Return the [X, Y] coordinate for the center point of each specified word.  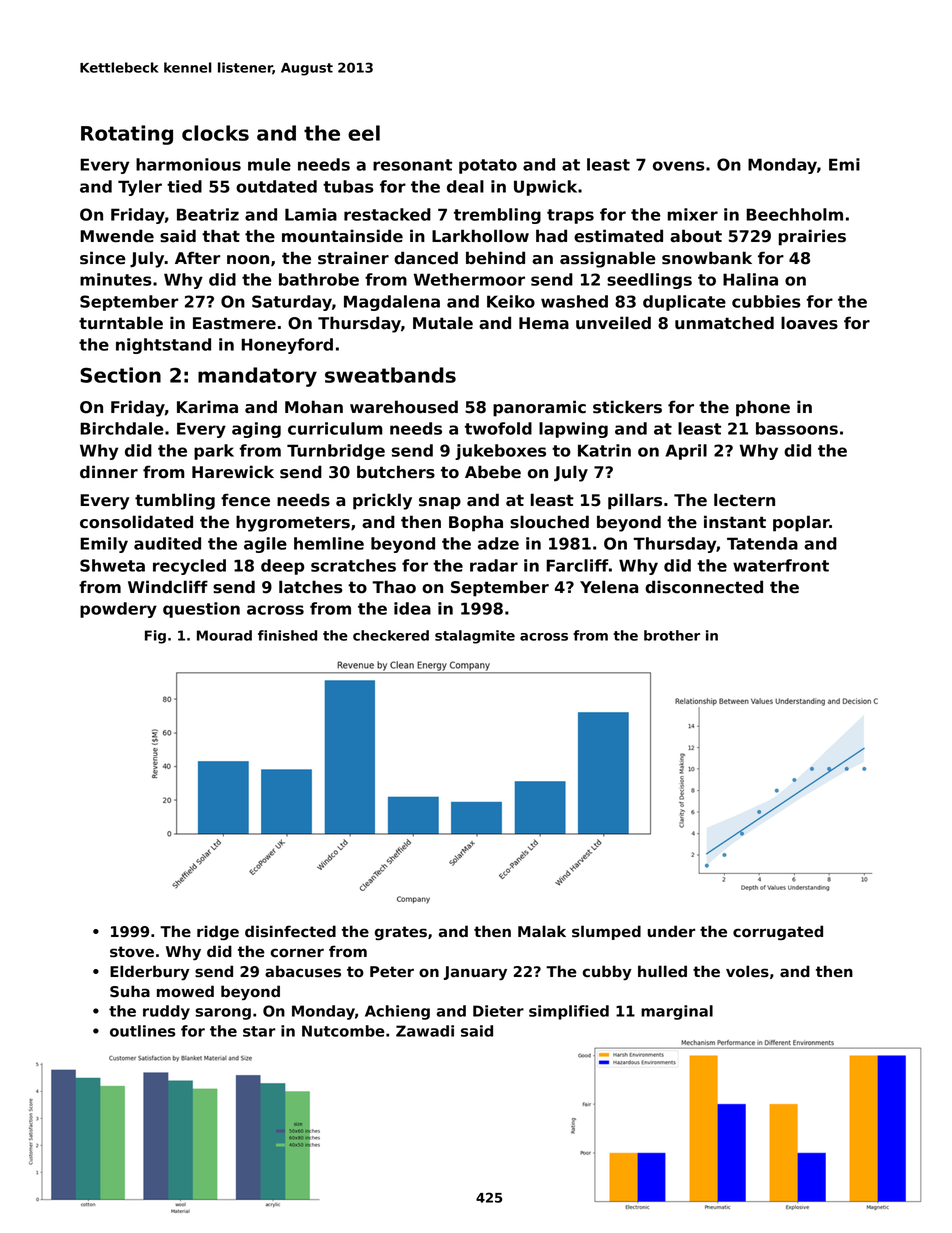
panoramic [539, 408]
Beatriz [208, 214]
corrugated [778, 932]
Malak [542, 931]
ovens [679, 166]
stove [132, 952]
